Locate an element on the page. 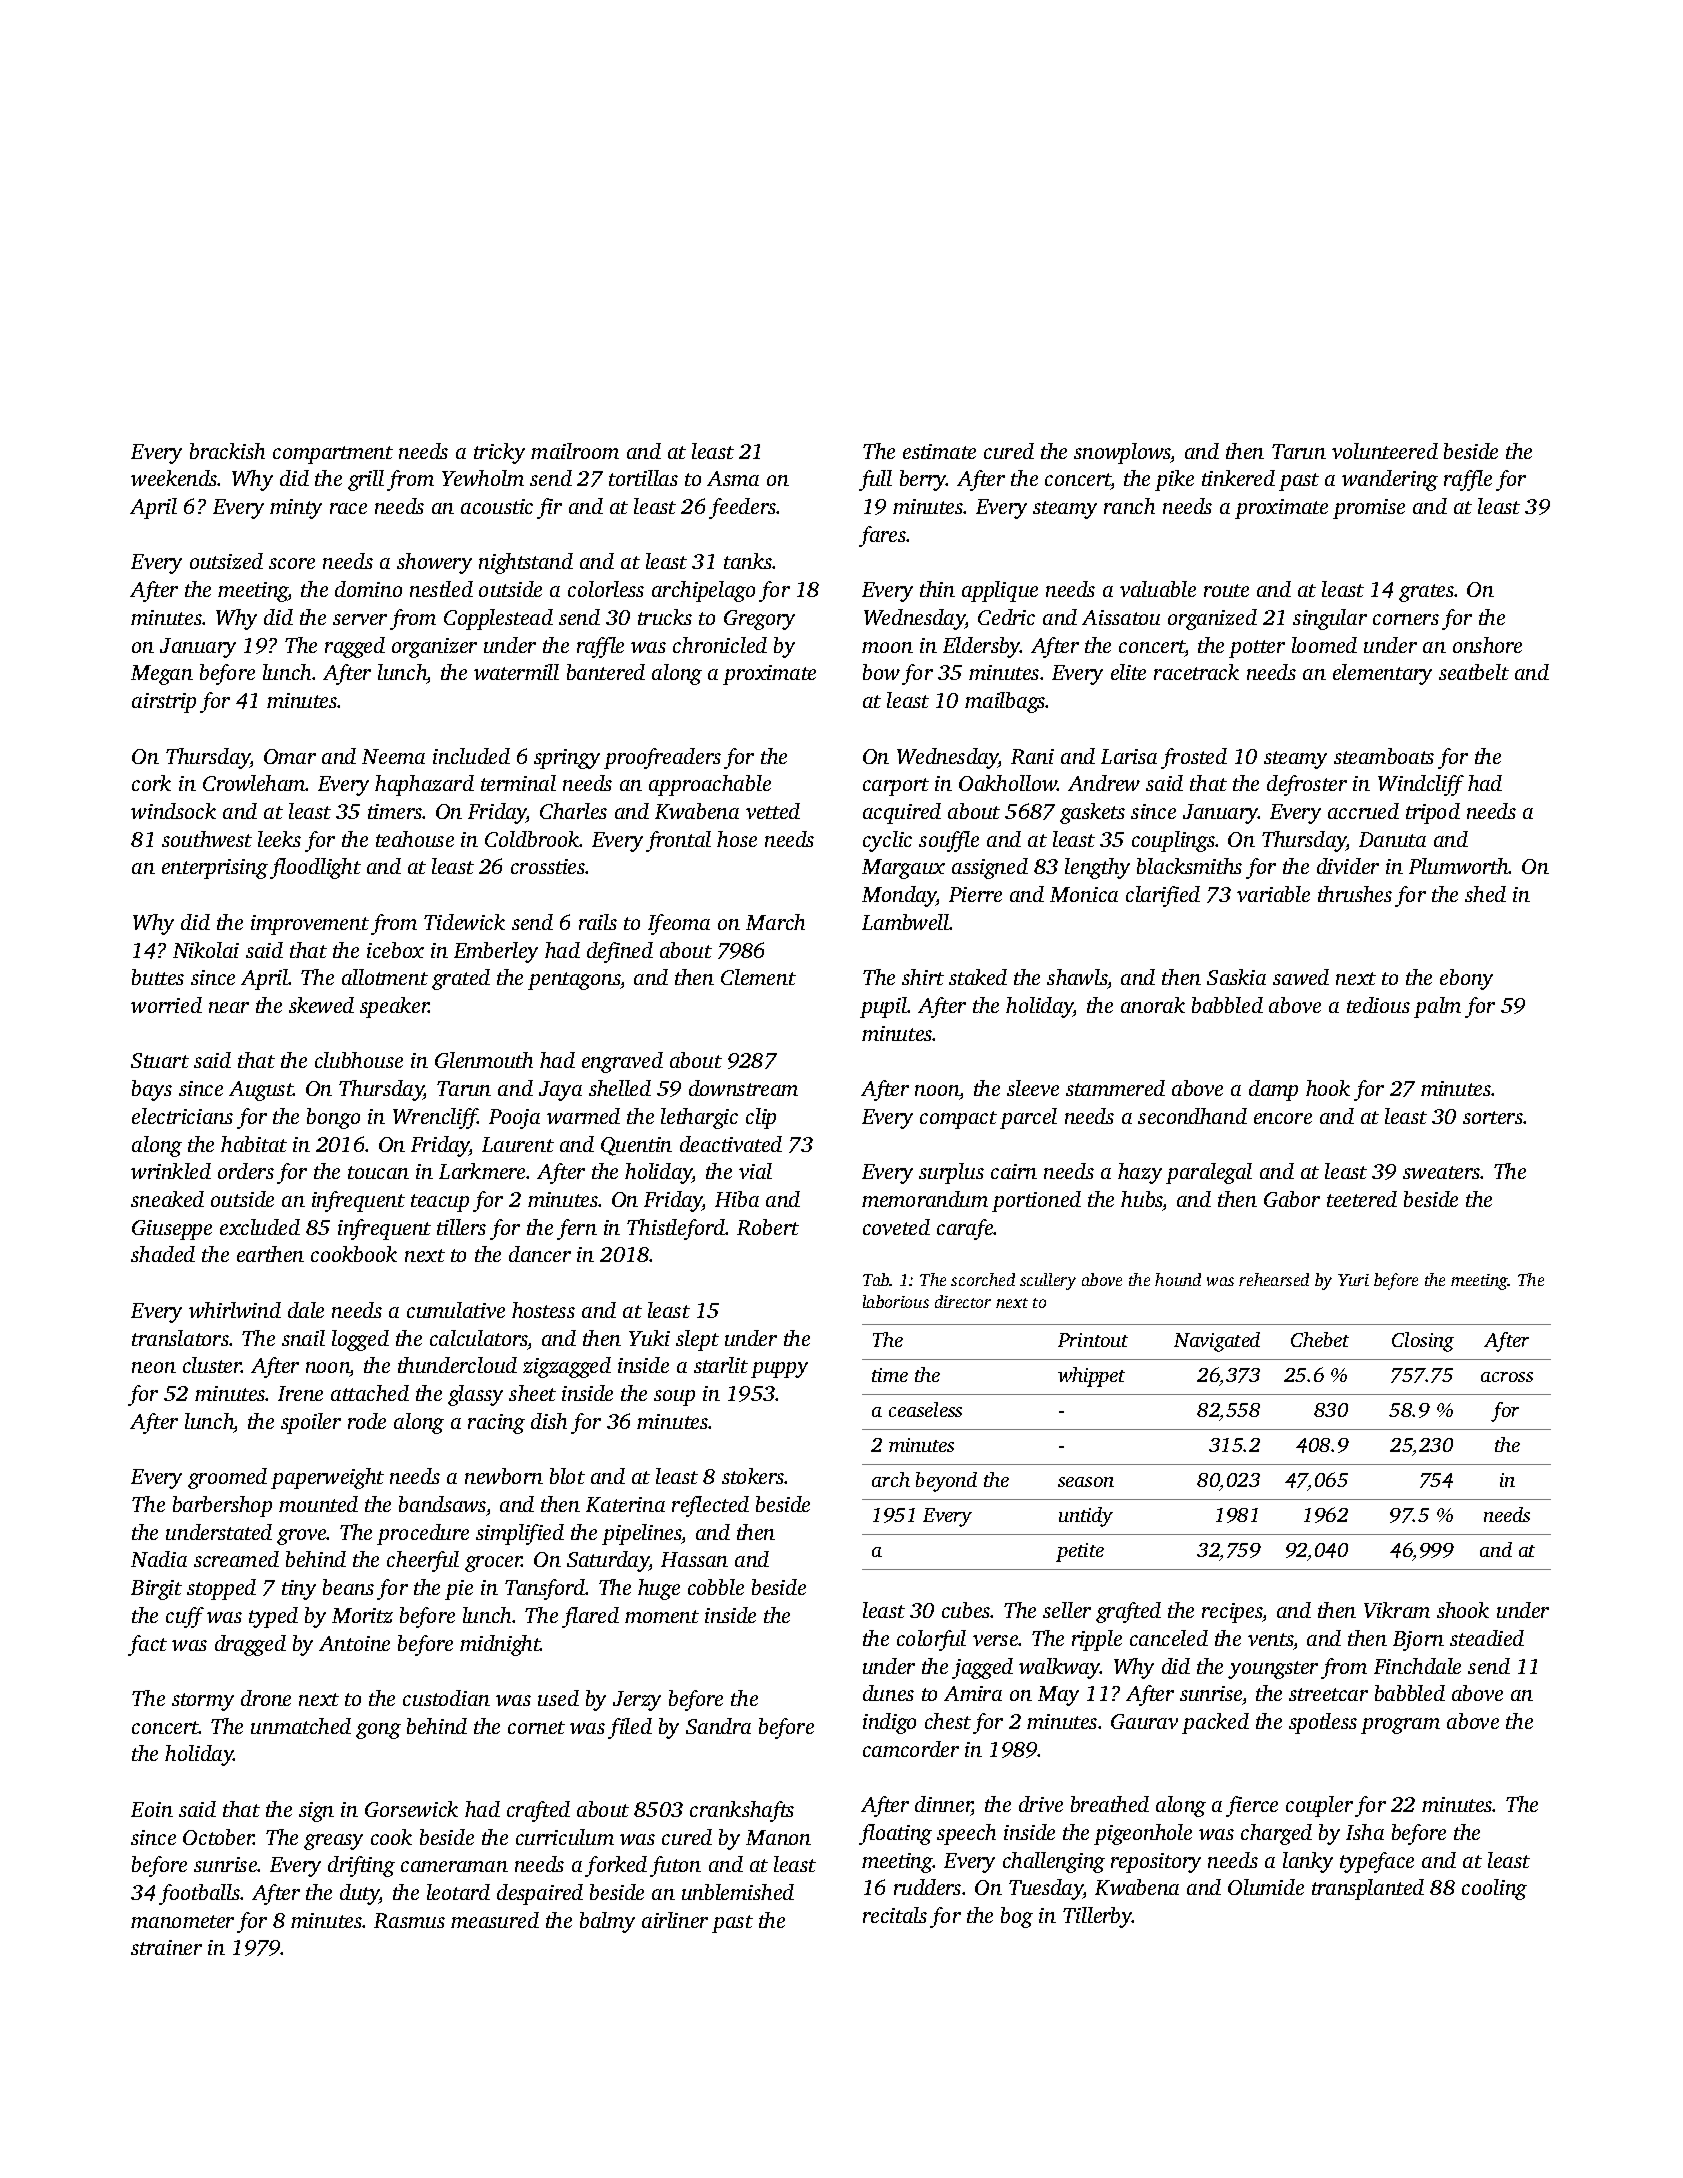 Image resolution: width=1683 pixels, height=2178 pixels. recipes is located at coordinates (1232, 1613).
